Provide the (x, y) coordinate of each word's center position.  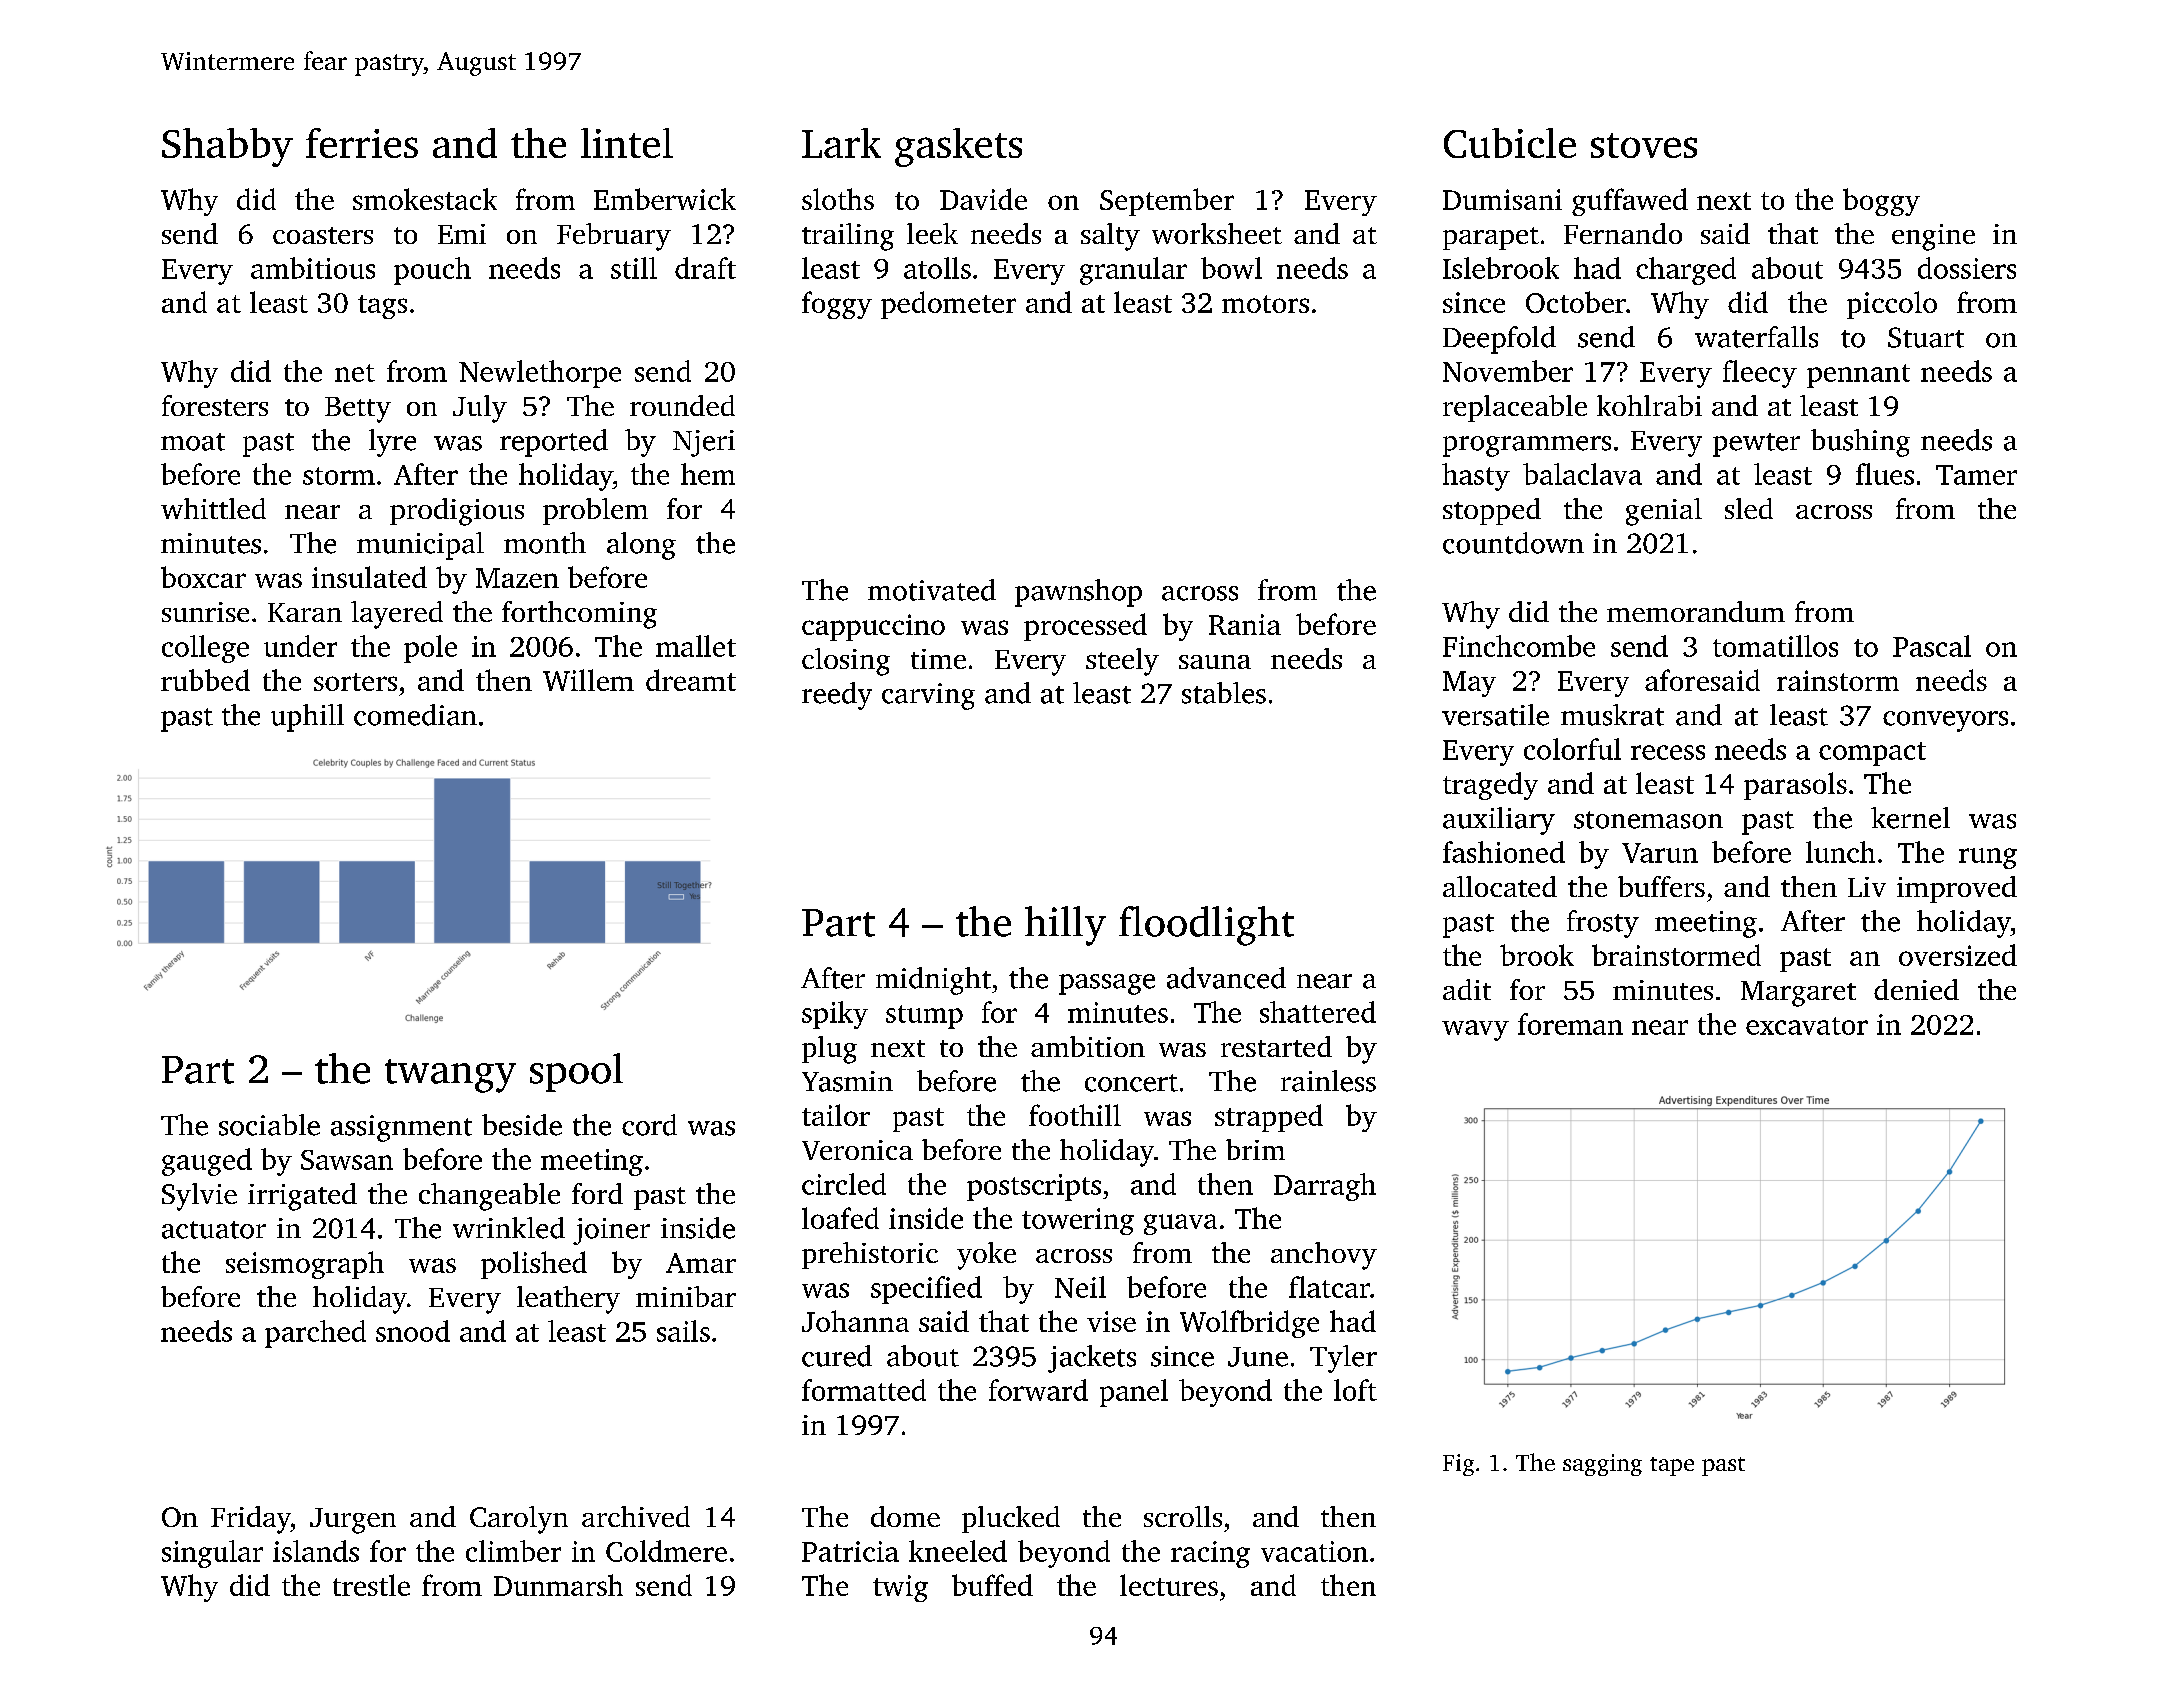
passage (1107, 984)
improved (1957, 889)
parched (315, 1334)
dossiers (1967, 268)
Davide (983, 199)
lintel (627, 143)
